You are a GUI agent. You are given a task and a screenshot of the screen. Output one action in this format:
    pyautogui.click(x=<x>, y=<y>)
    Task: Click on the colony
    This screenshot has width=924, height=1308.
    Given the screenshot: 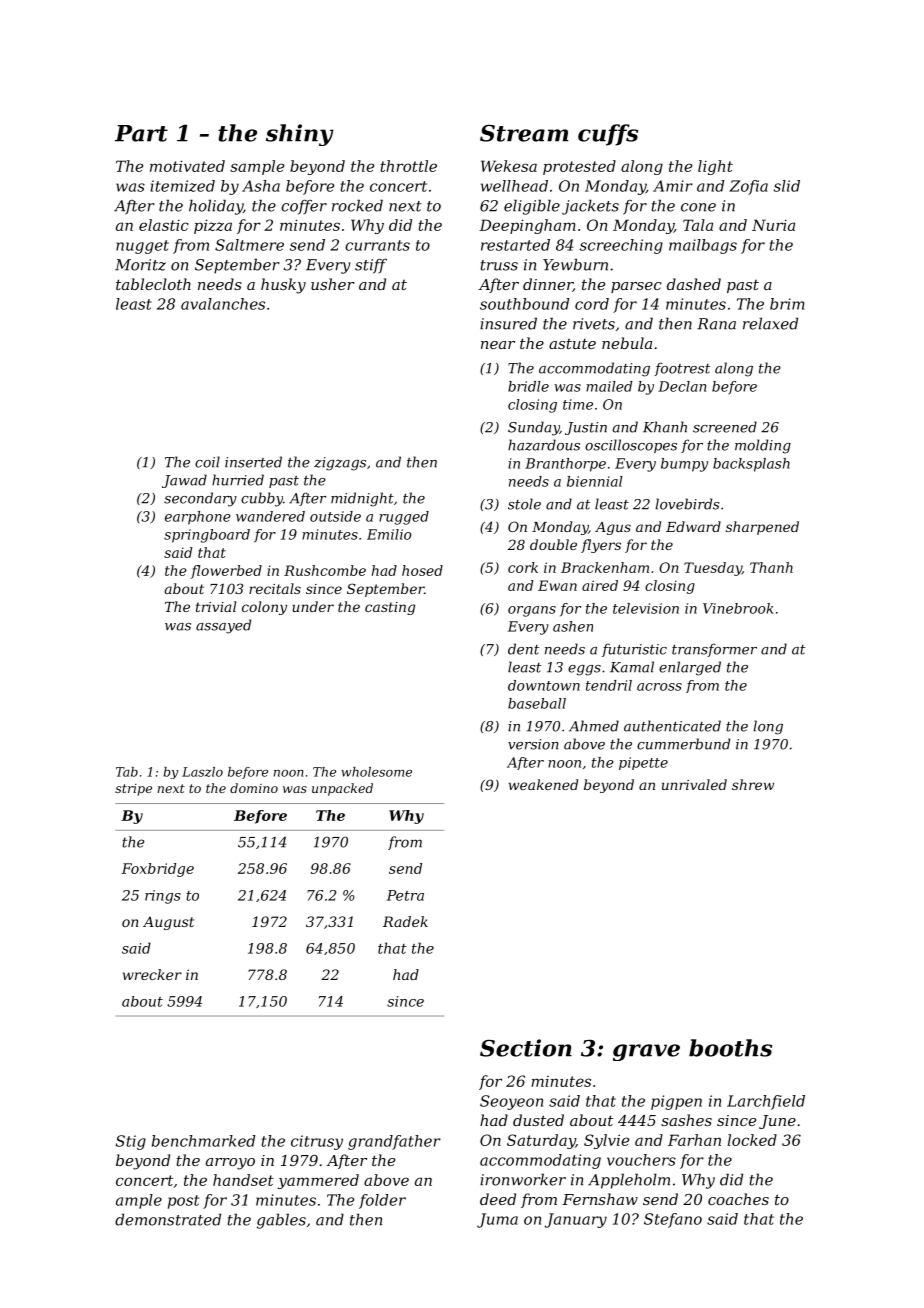 What is the action you would take?
    pyautogui.click(x=264, y=608)
